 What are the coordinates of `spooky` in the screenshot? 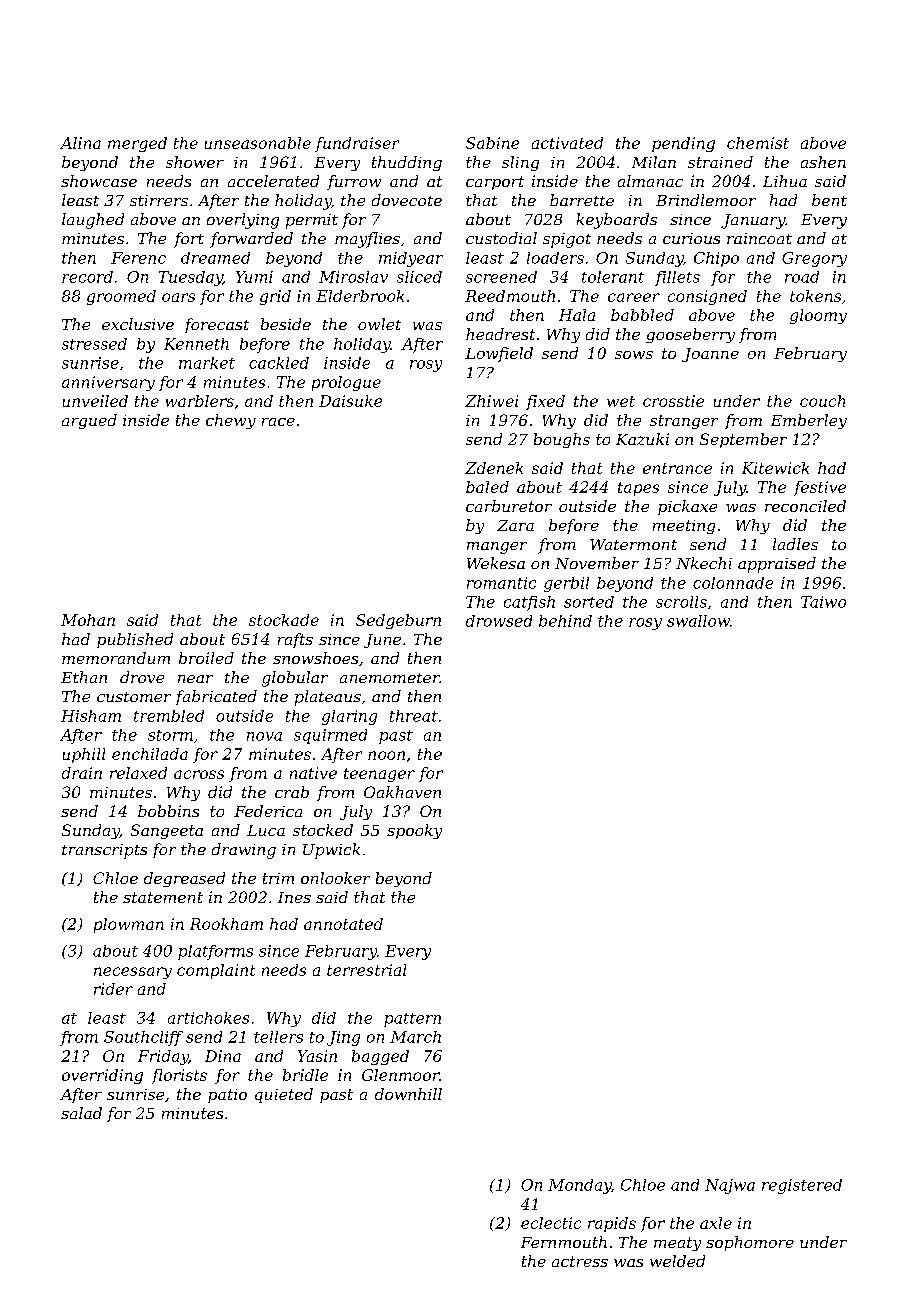 It's located at (414, 831).
